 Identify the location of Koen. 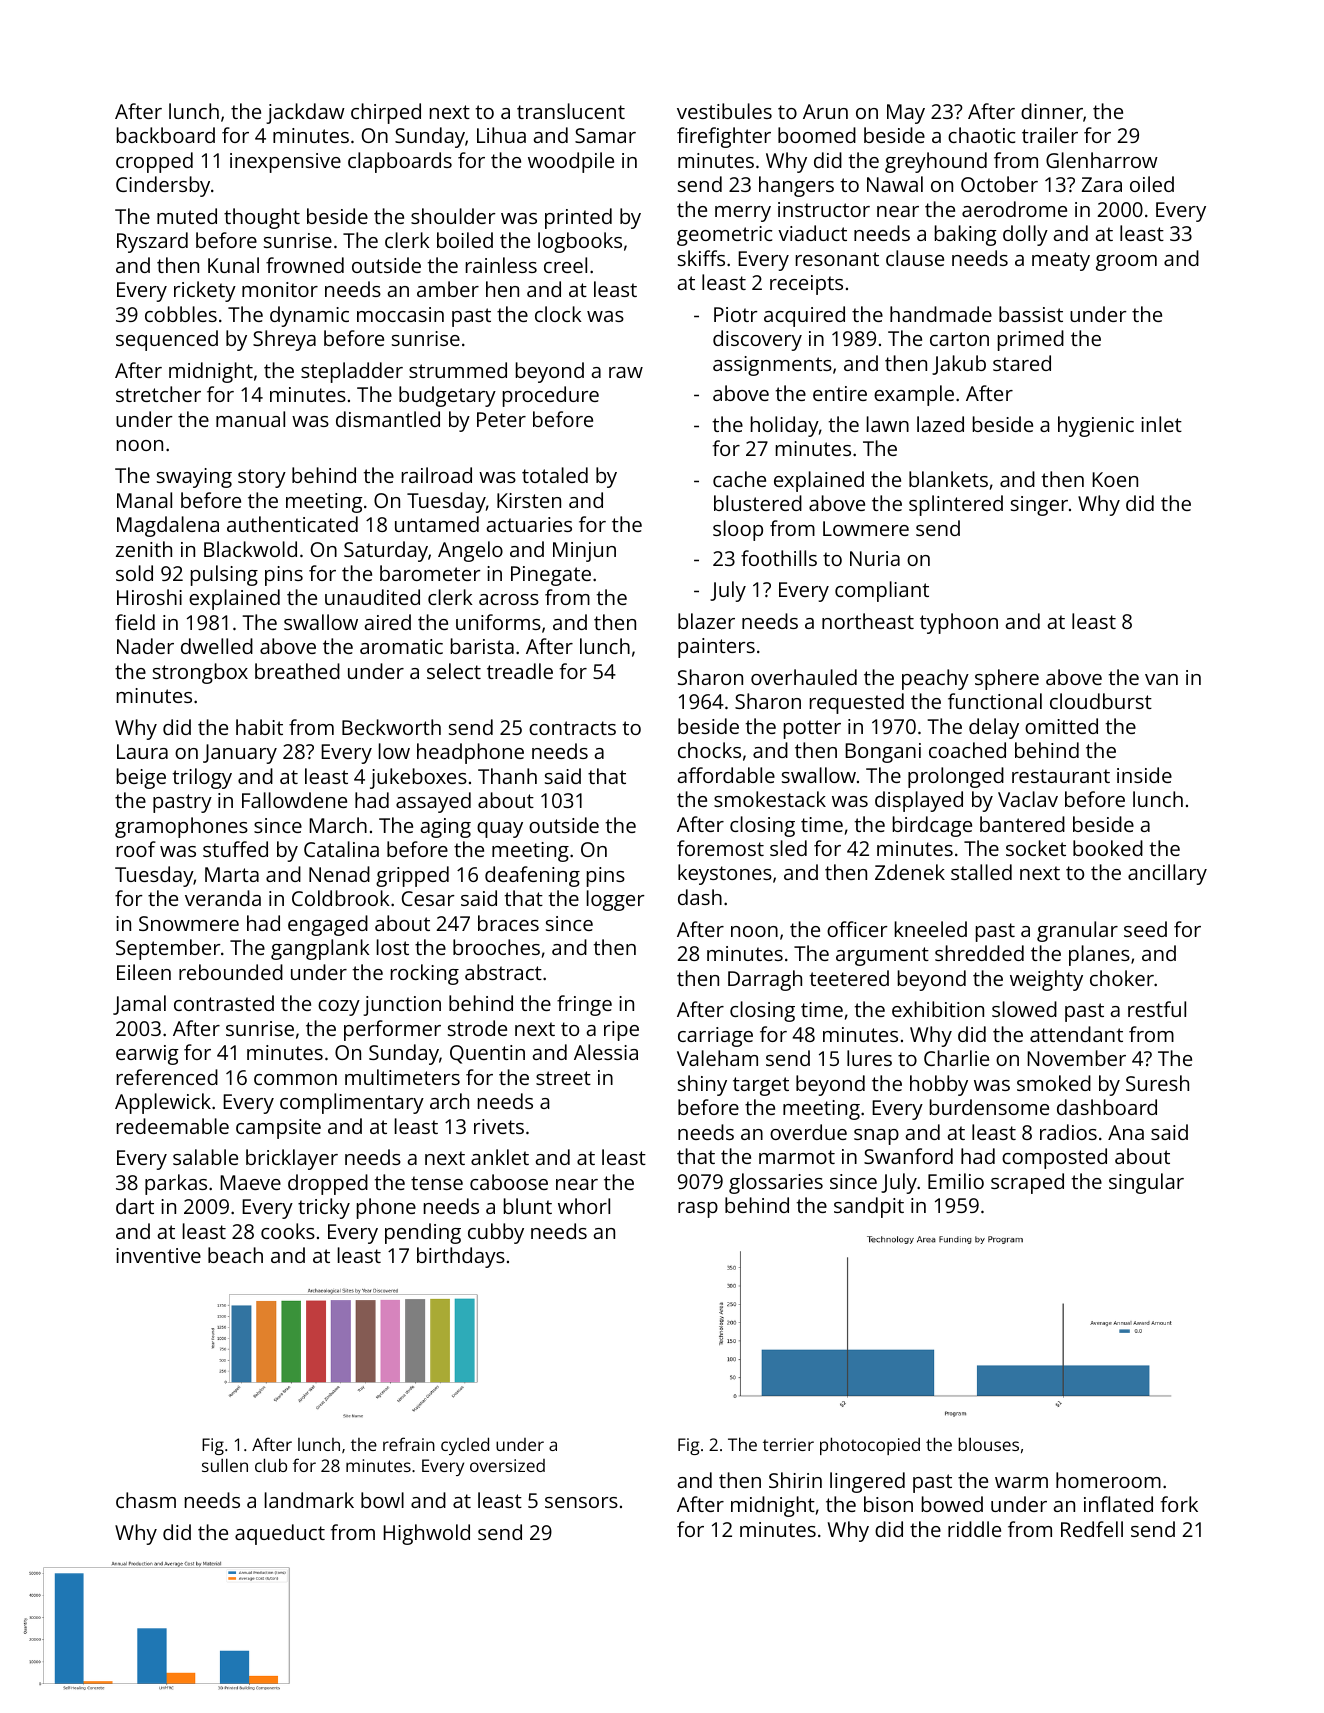
(1115, 479).
